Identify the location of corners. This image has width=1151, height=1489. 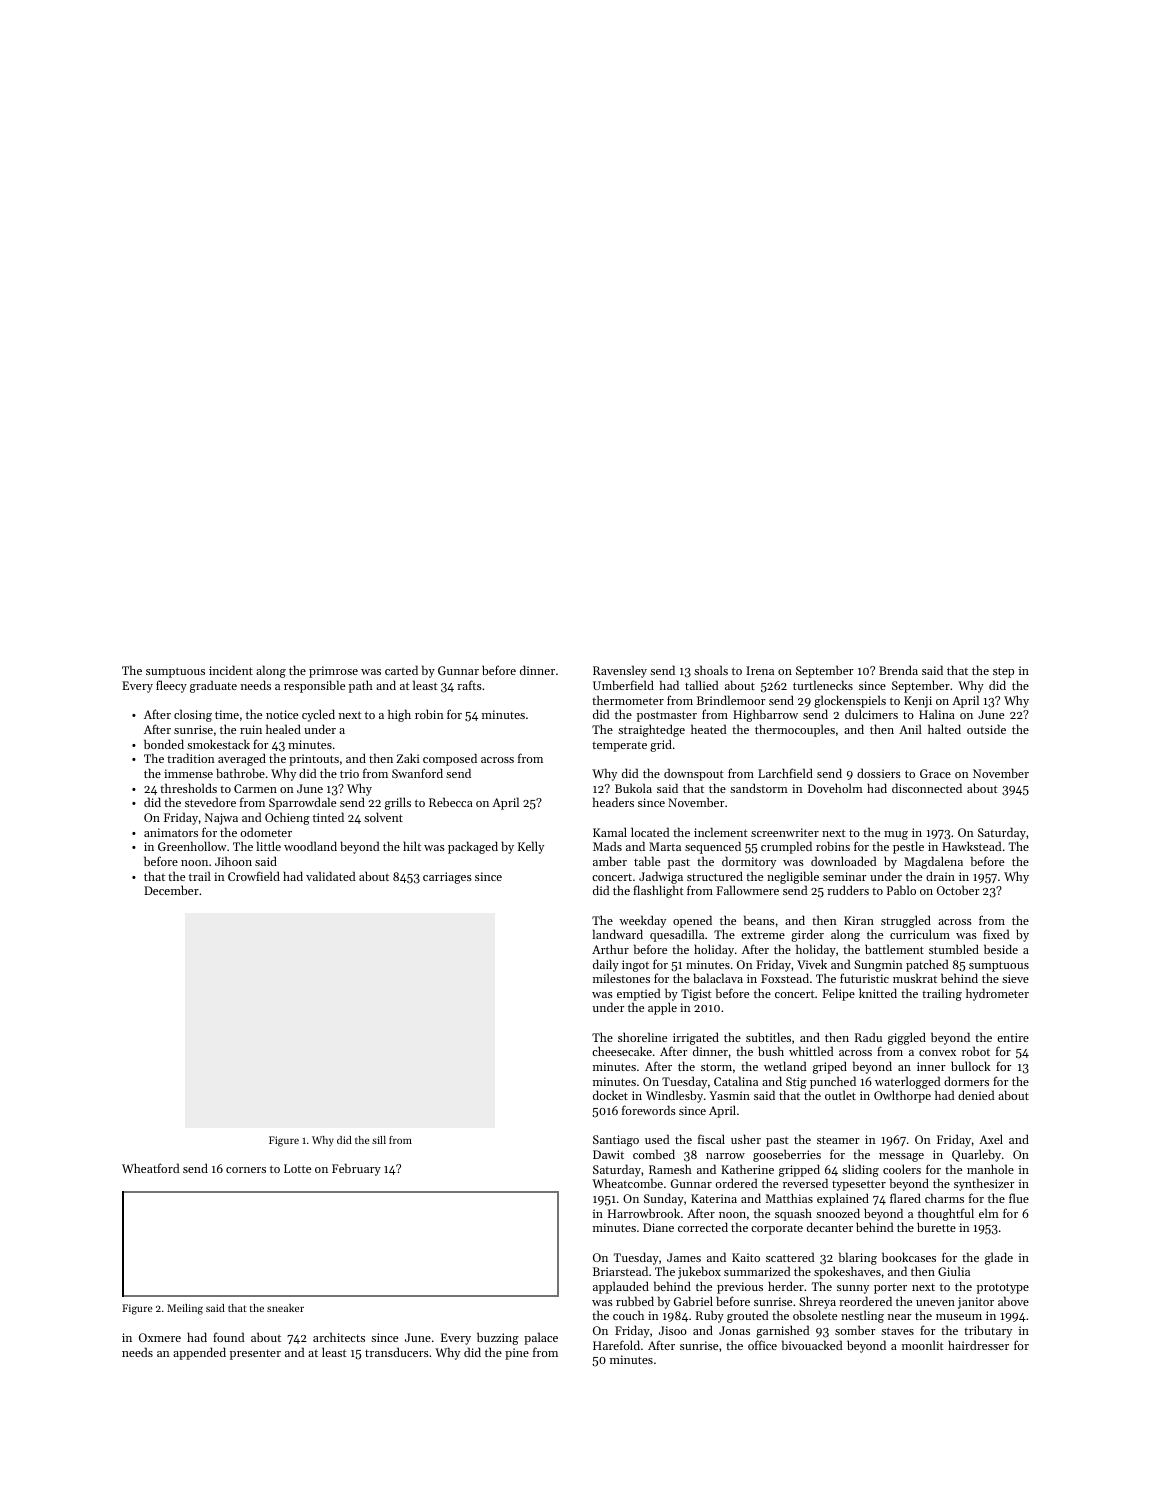
(246, 1170).
